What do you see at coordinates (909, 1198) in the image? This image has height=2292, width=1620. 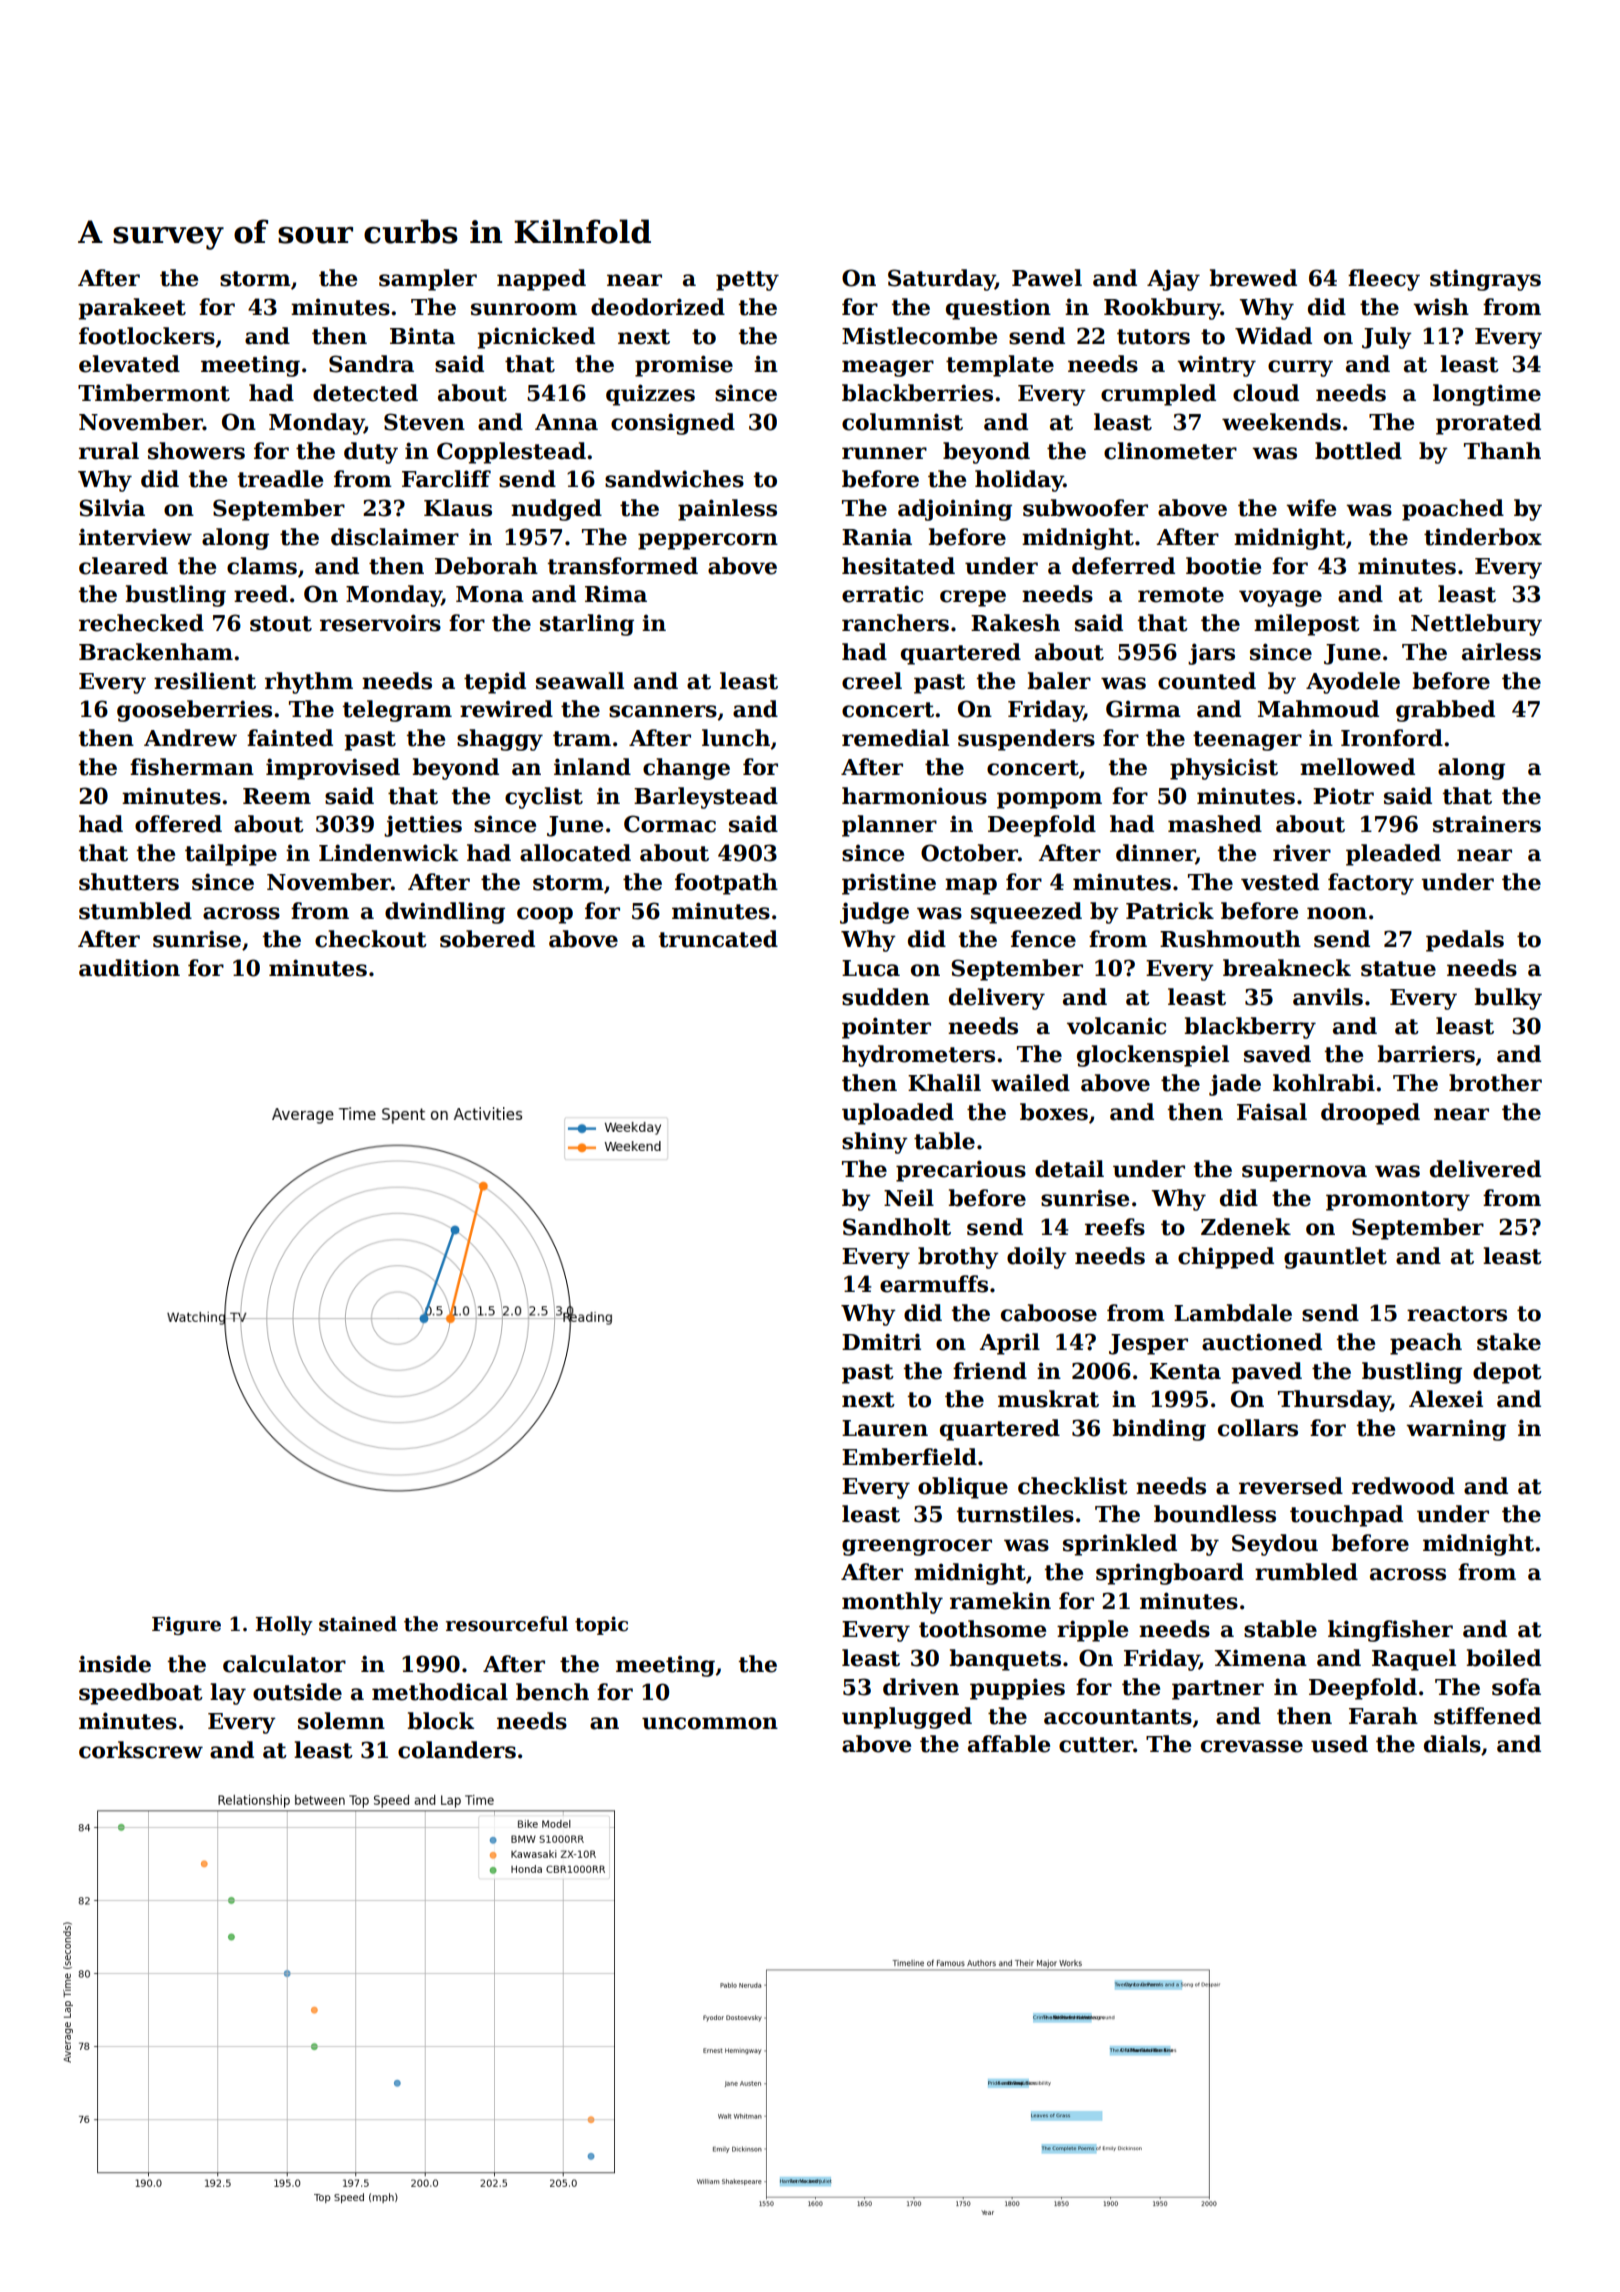 I see `Neil` at bounding box center [909, 1198].
